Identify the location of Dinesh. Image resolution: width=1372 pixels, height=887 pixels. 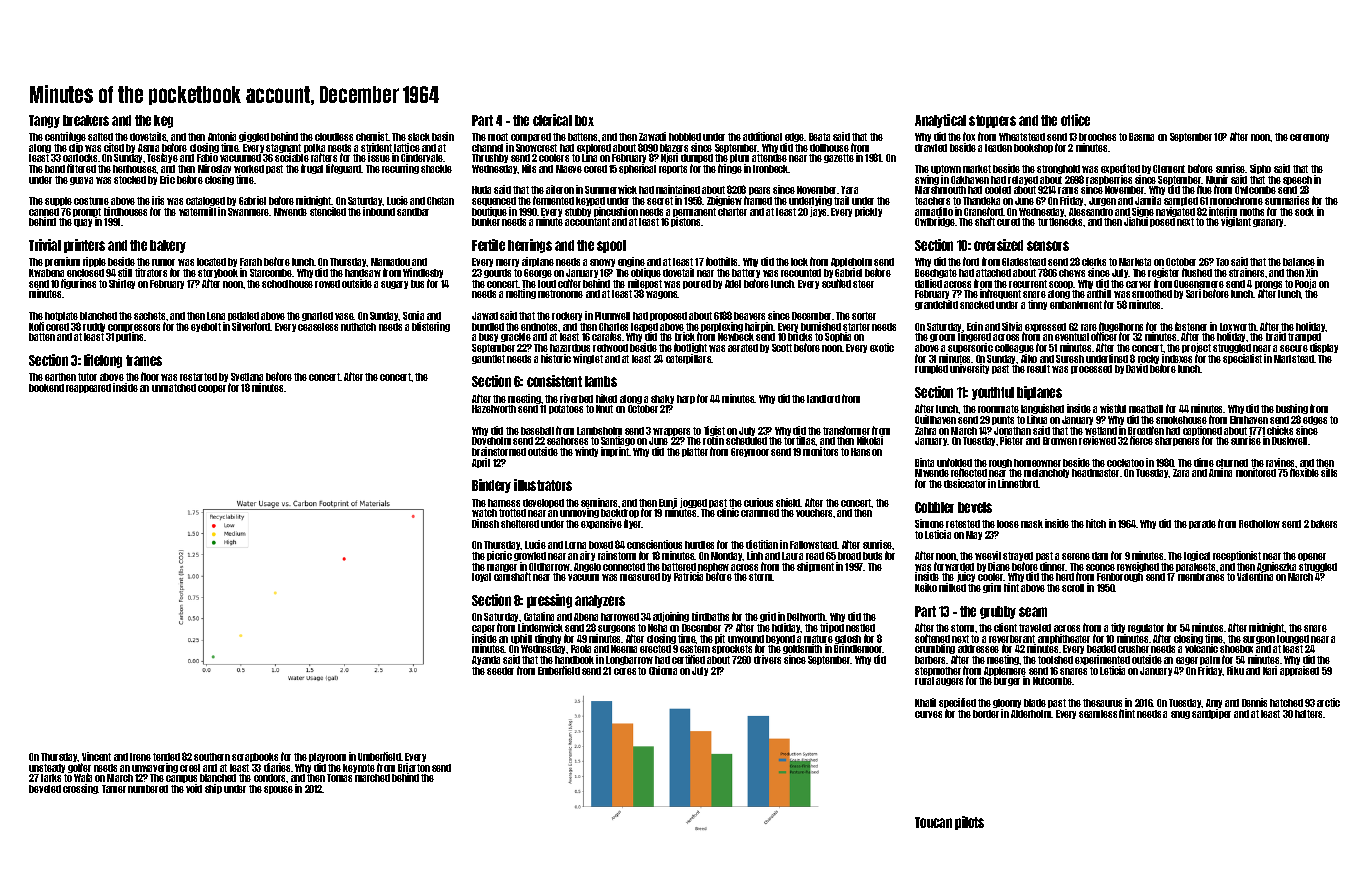
(485, 523).
